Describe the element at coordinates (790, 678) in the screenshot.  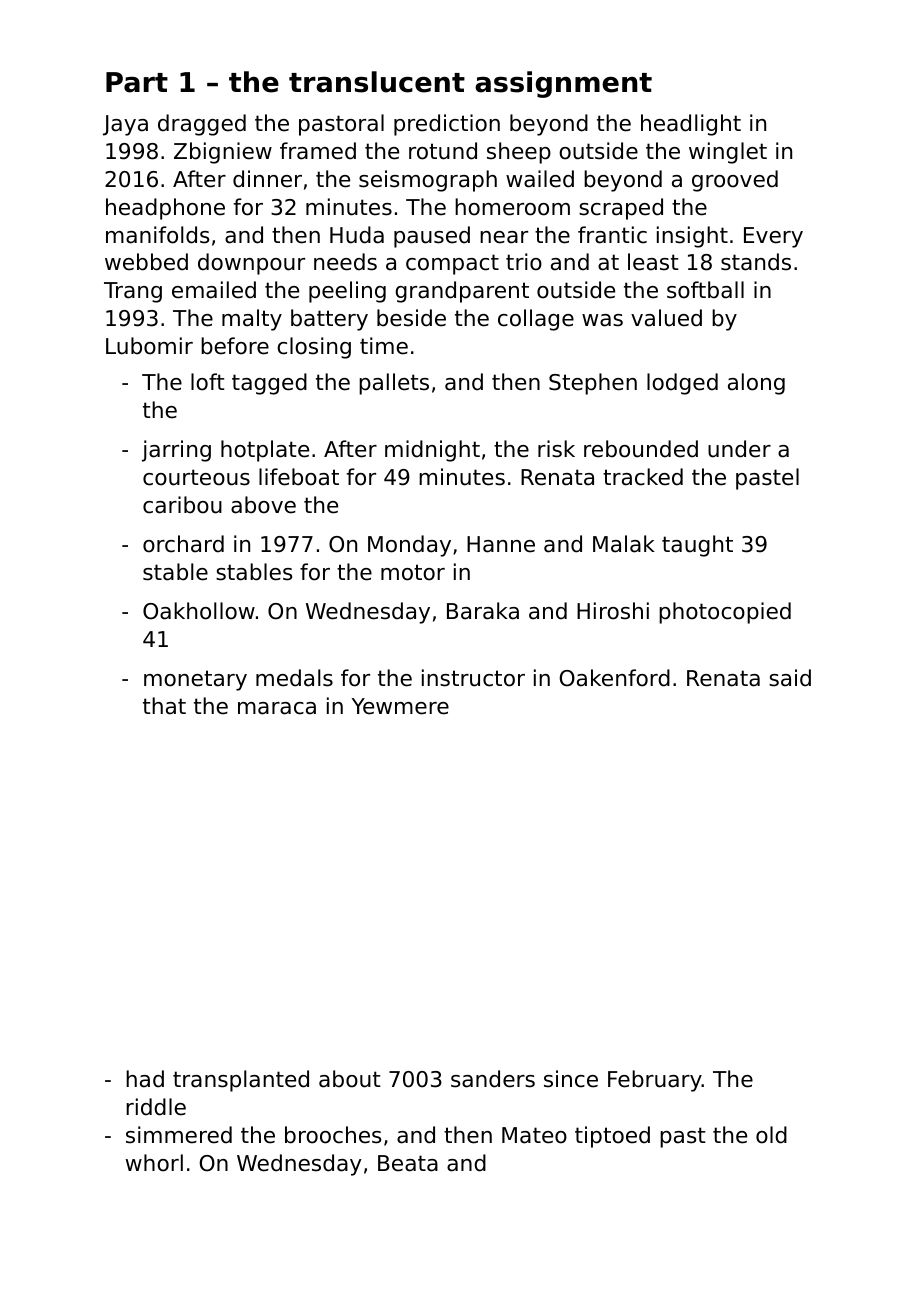
I see `said` at that location.
